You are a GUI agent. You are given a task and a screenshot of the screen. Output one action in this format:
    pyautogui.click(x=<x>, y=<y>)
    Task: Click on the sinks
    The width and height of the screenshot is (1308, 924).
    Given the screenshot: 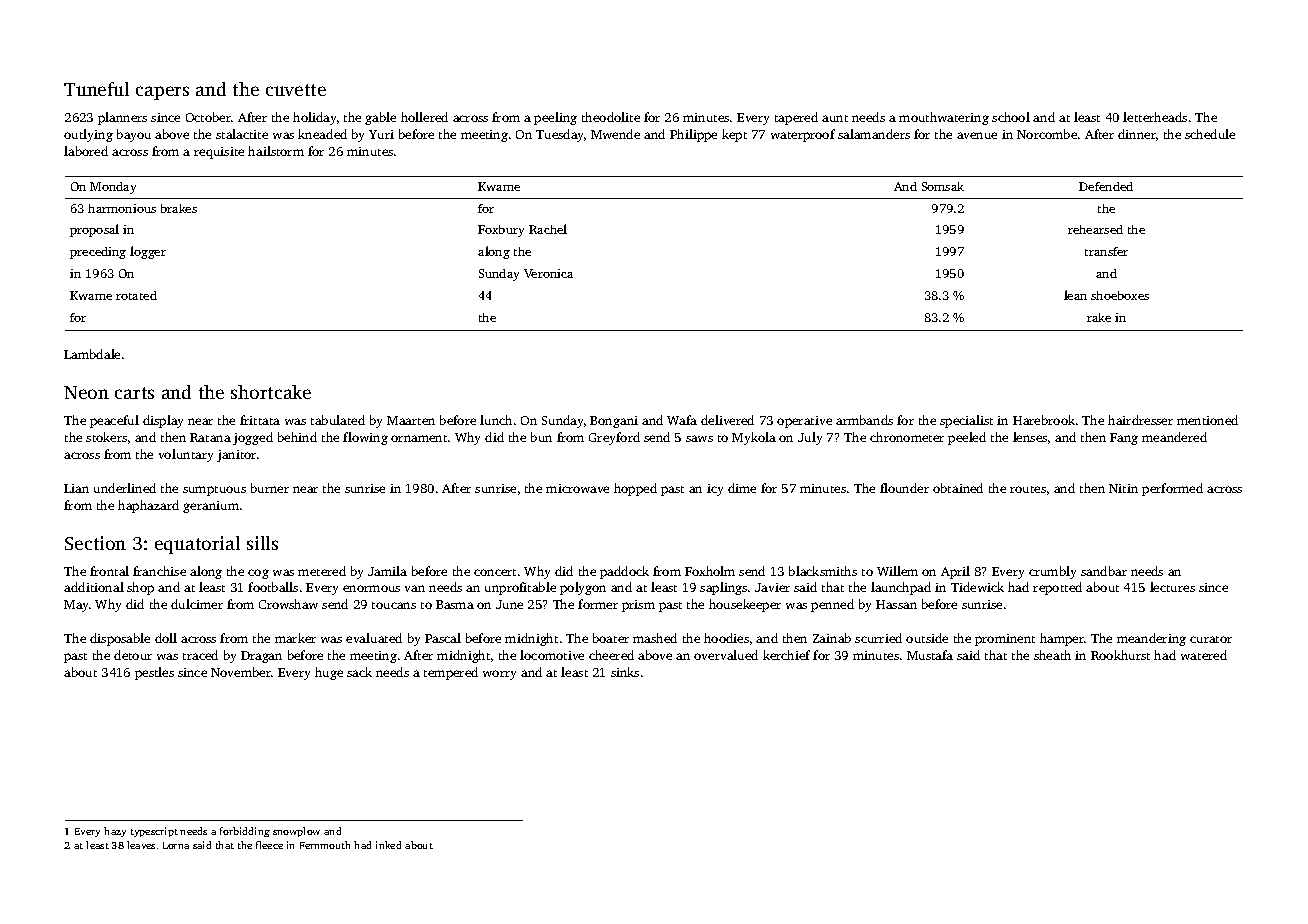 What is the action you would take?
    pyautogui.click(x=625, y=672)
